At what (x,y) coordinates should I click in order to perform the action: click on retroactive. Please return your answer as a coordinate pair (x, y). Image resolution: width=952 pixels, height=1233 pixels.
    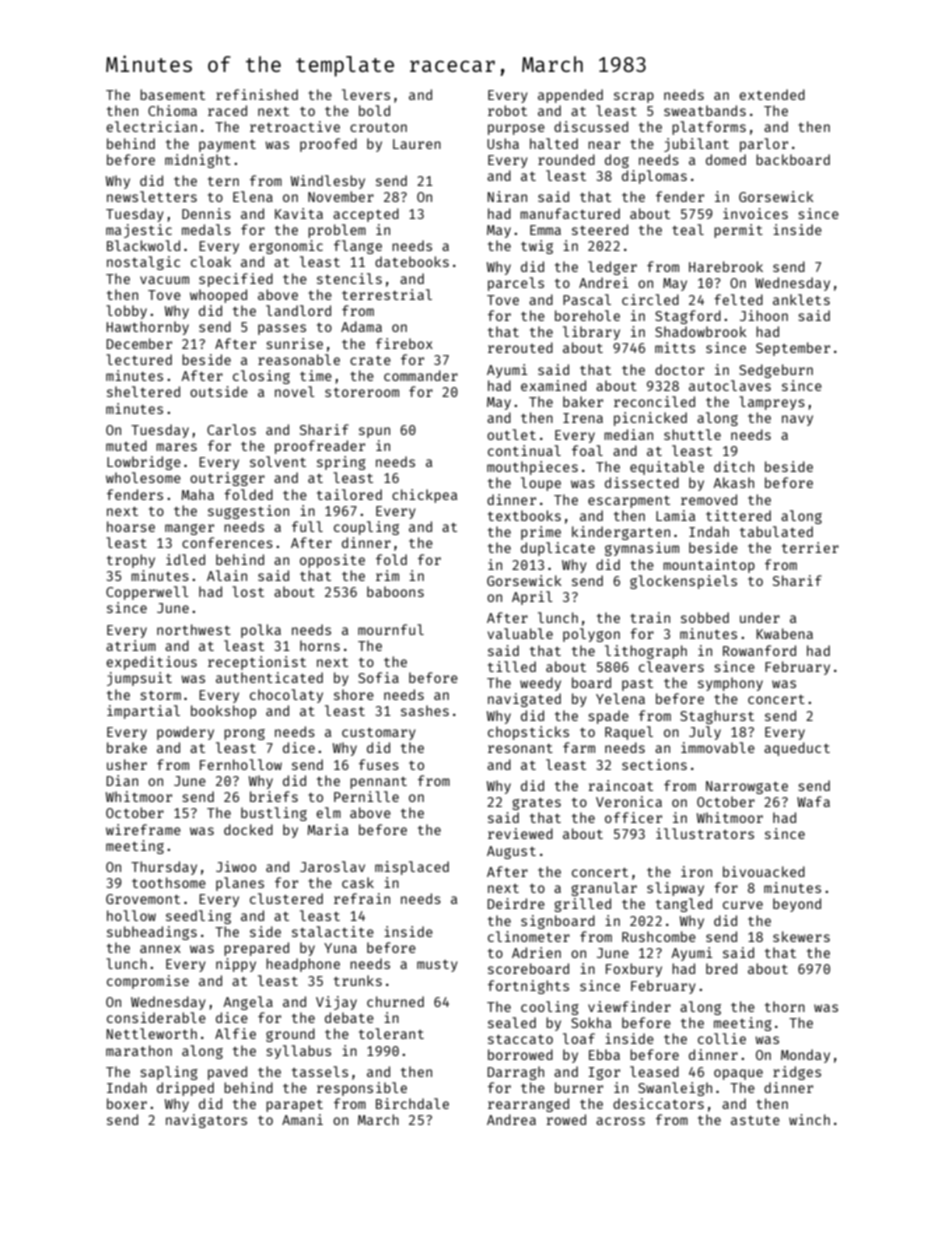
    Looking at the image, I should click on (295, 126).
